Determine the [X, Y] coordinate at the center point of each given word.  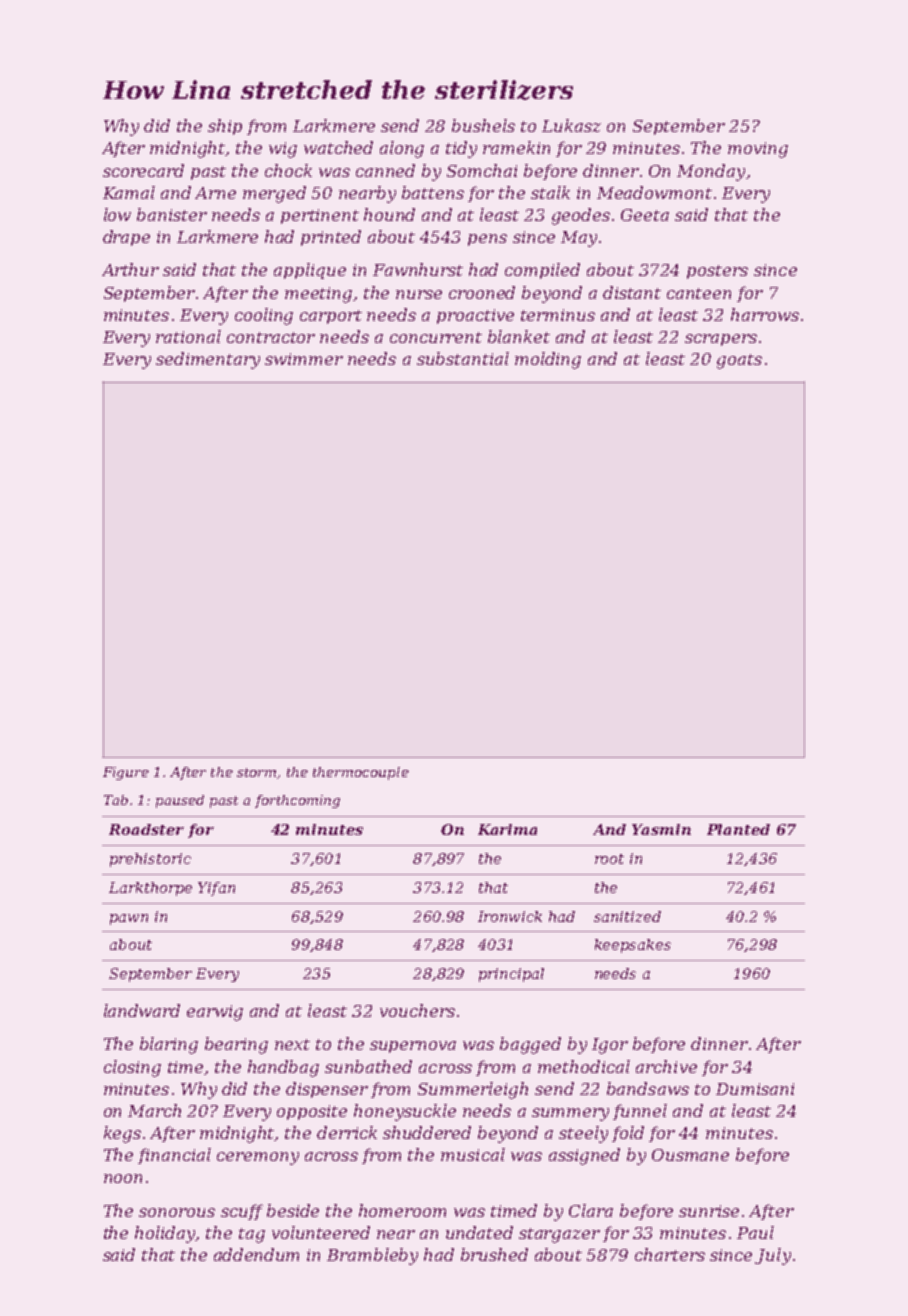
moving [758, 150]
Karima [507, 829]
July [773, 1256]
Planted [738, 829]
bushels [483, 125]
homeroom [402, 1210]
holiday [165, 1234]
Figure [126, 773]
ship [225, 127]
